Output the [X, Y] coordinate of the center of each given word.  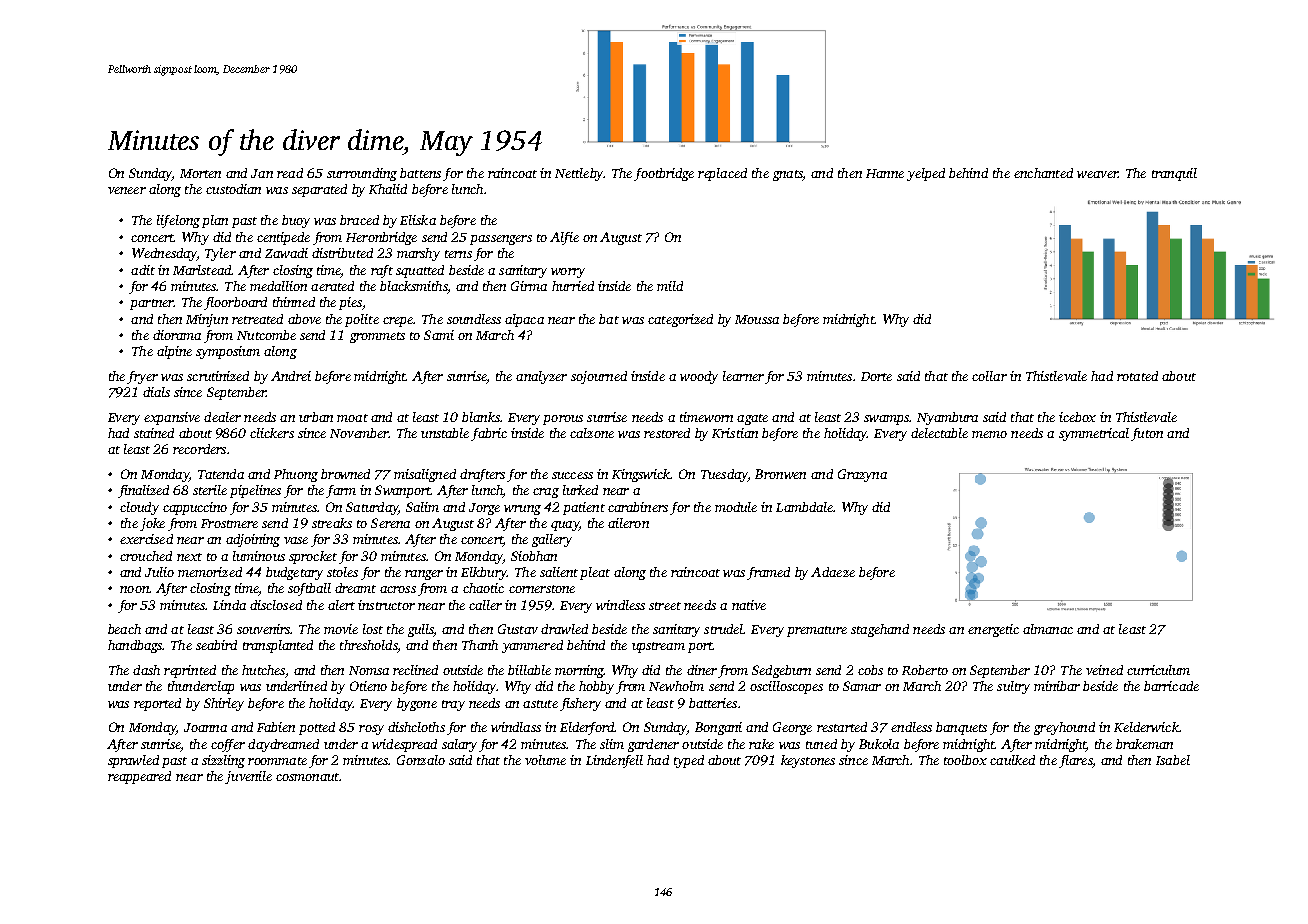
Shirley [224, 704]
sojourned [599, 377]
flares [1075, 761]
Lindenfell [614, 761]
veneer [127, 190]
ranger [424, 575]
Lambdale [804, 507]
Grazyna [862, 475]
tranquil [1174, 174]
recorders [199, 449]
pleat [595, 573]
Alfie [564, 238]
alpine [174, 352]
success [572, 475]
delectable [939, 433]
